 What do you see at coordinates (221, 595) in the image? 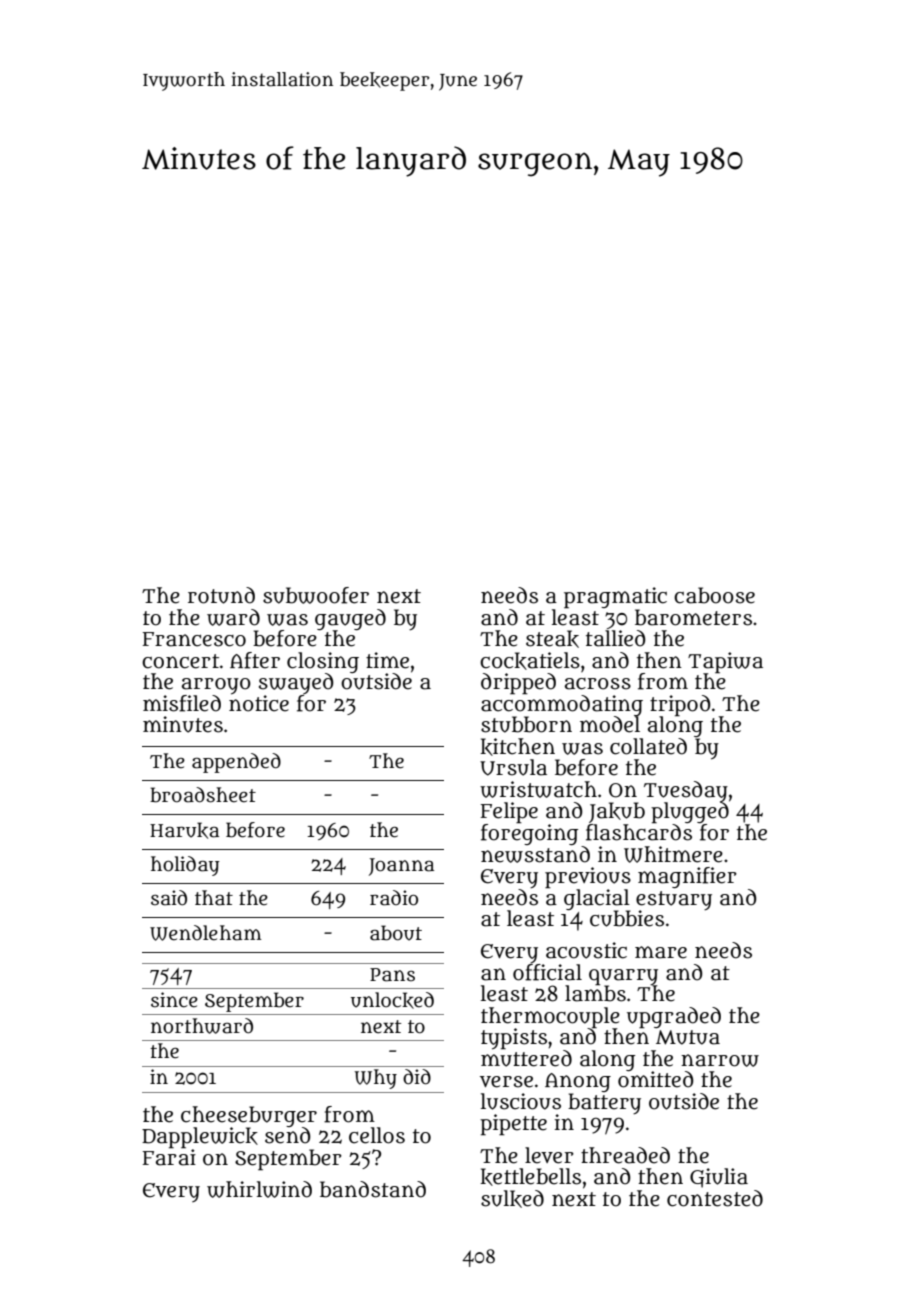
I see `rotund` at bounding box center [221, 595].
